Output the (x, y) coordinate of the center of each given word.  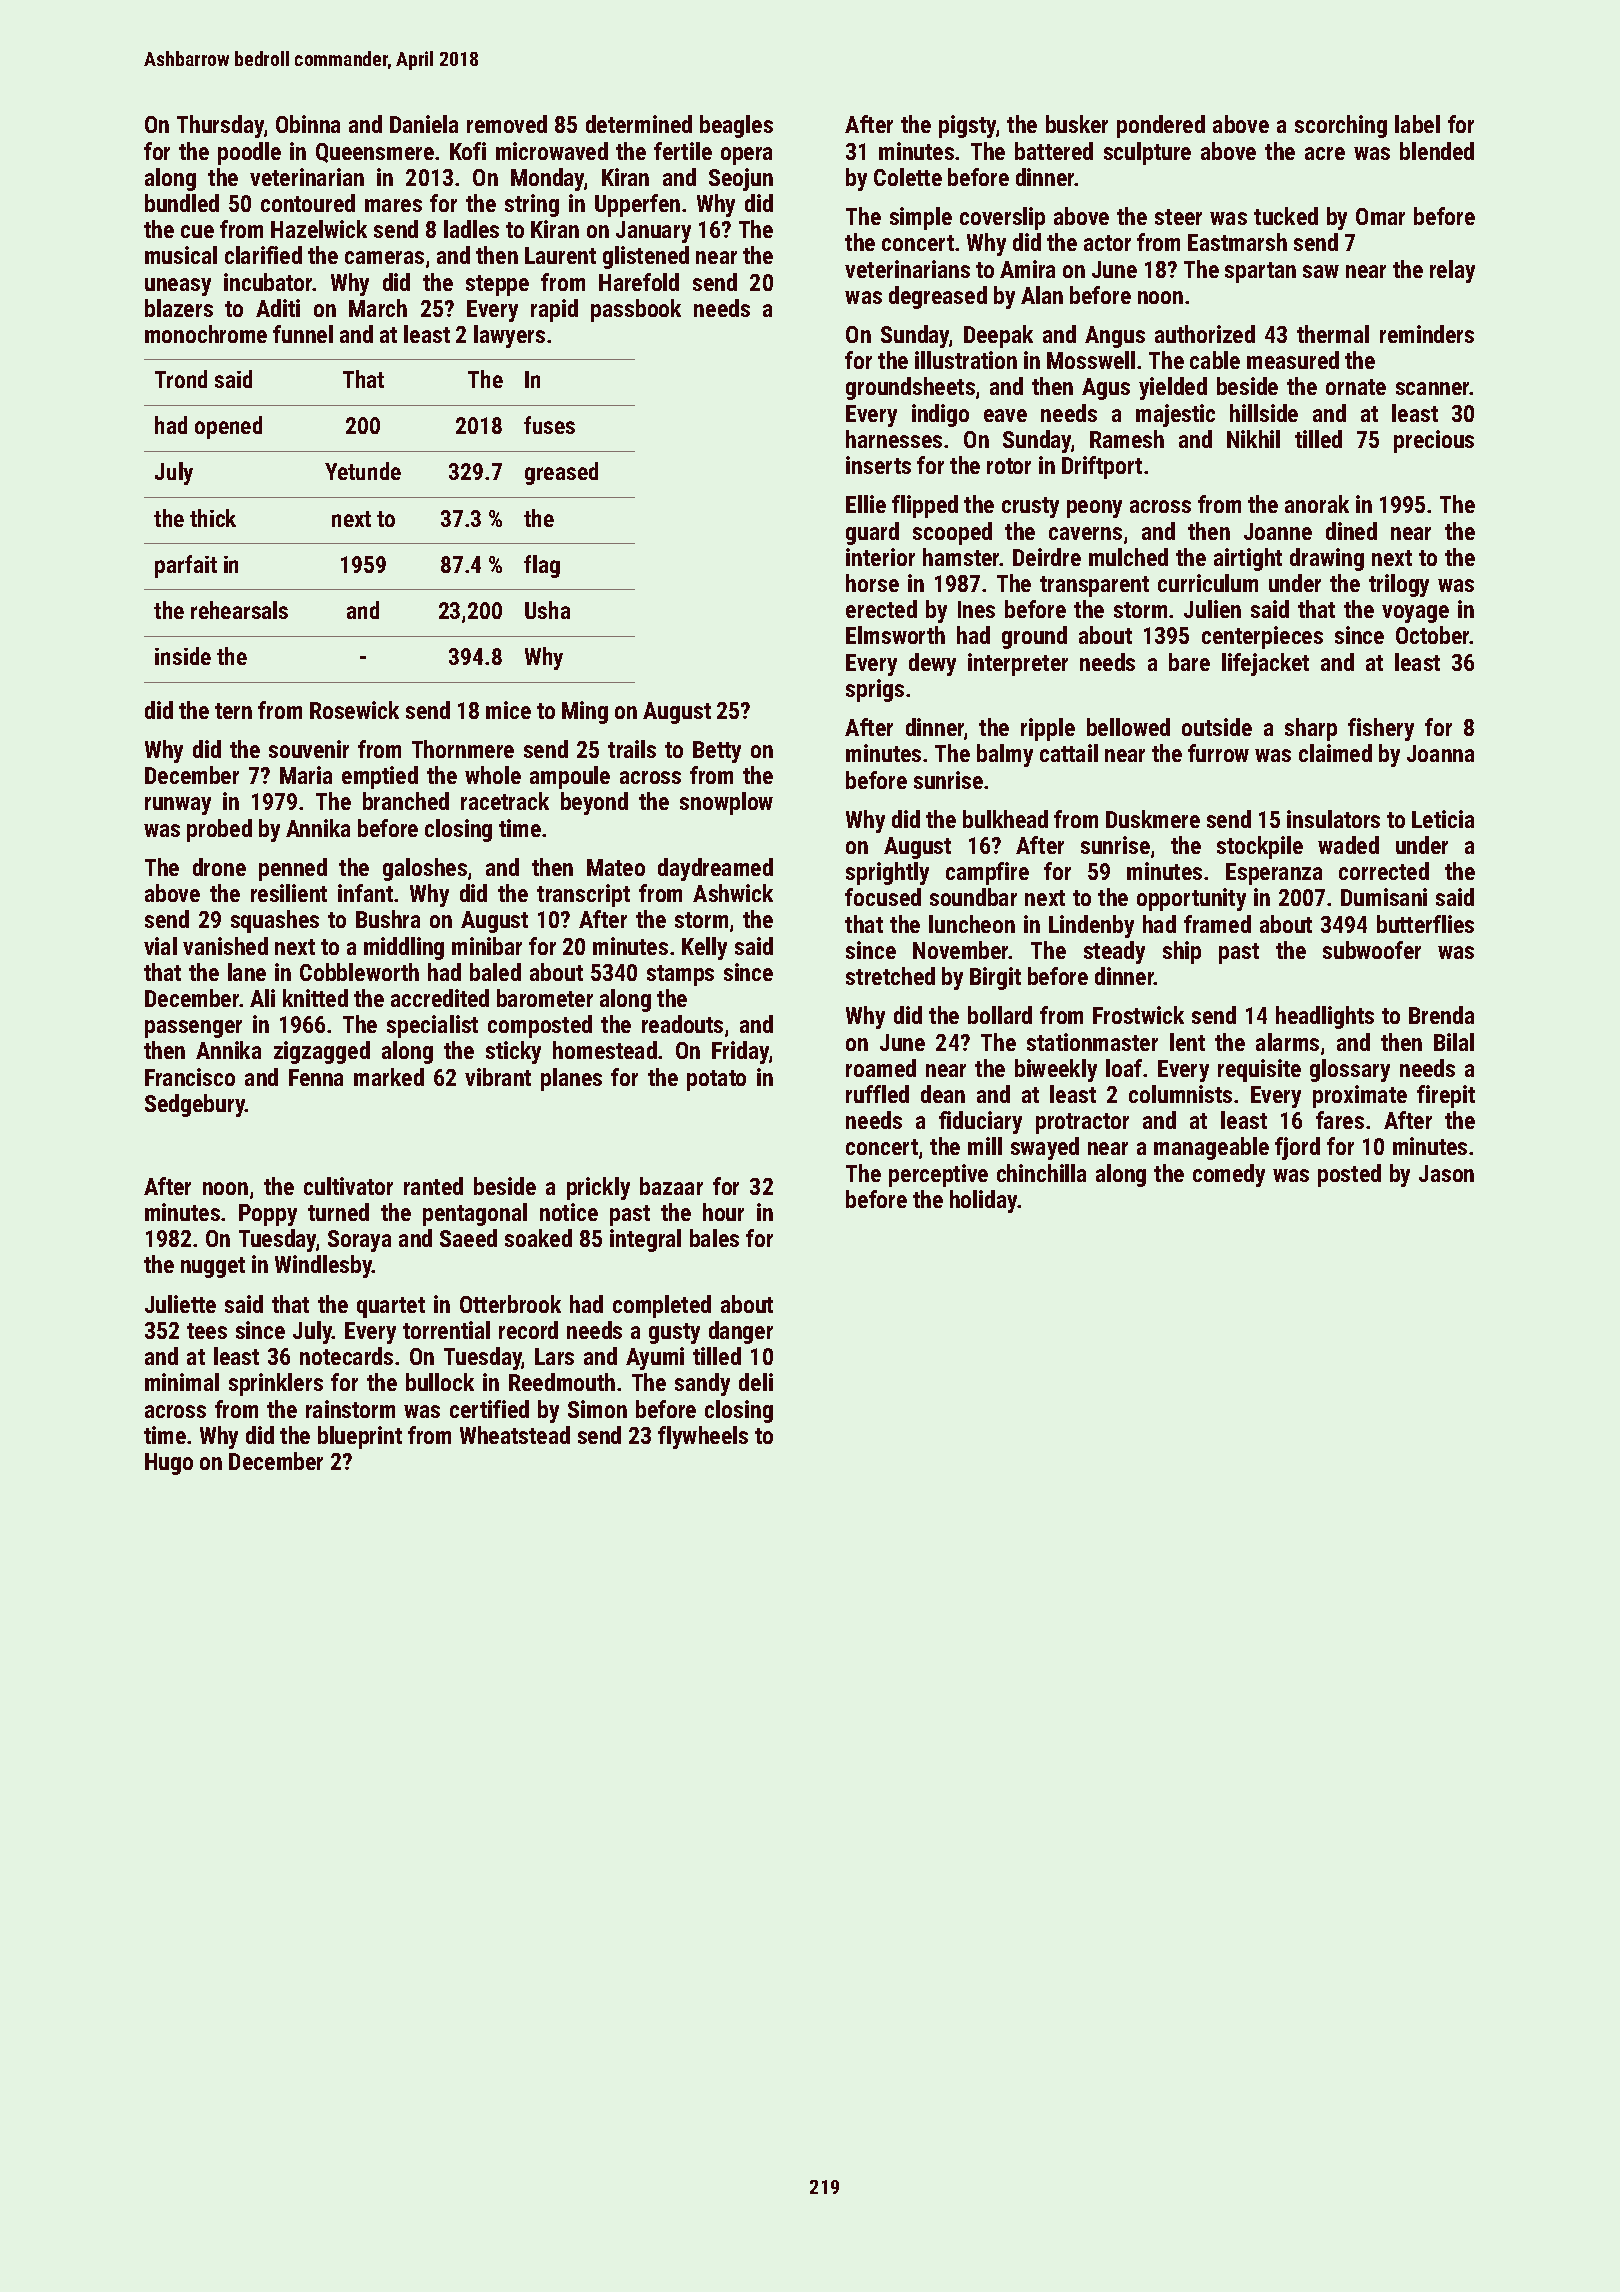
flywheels (703, 1437)
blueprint (360, 1437)
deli (756, 1382)
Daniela (424, 124)
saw (1321, 271)
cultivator (348, 1186)
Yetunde (363, 471)
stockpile (1260, 847)
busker (1077, 124)
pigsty (967, 126)
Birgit (995, 978)
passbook (636, 310)
